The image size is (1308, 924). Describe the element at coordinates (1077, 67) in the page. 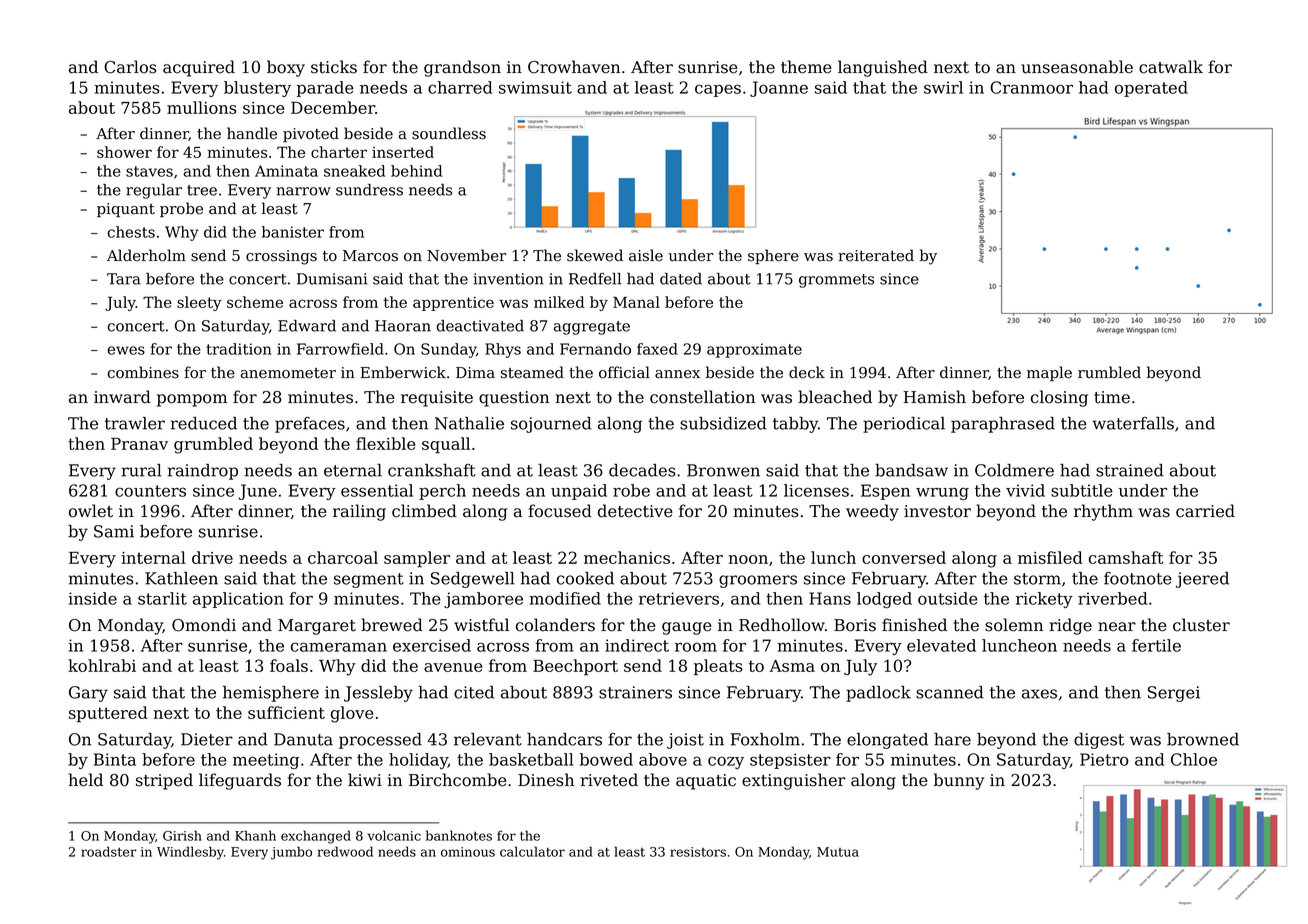

I see `unseasonable` at that location.
